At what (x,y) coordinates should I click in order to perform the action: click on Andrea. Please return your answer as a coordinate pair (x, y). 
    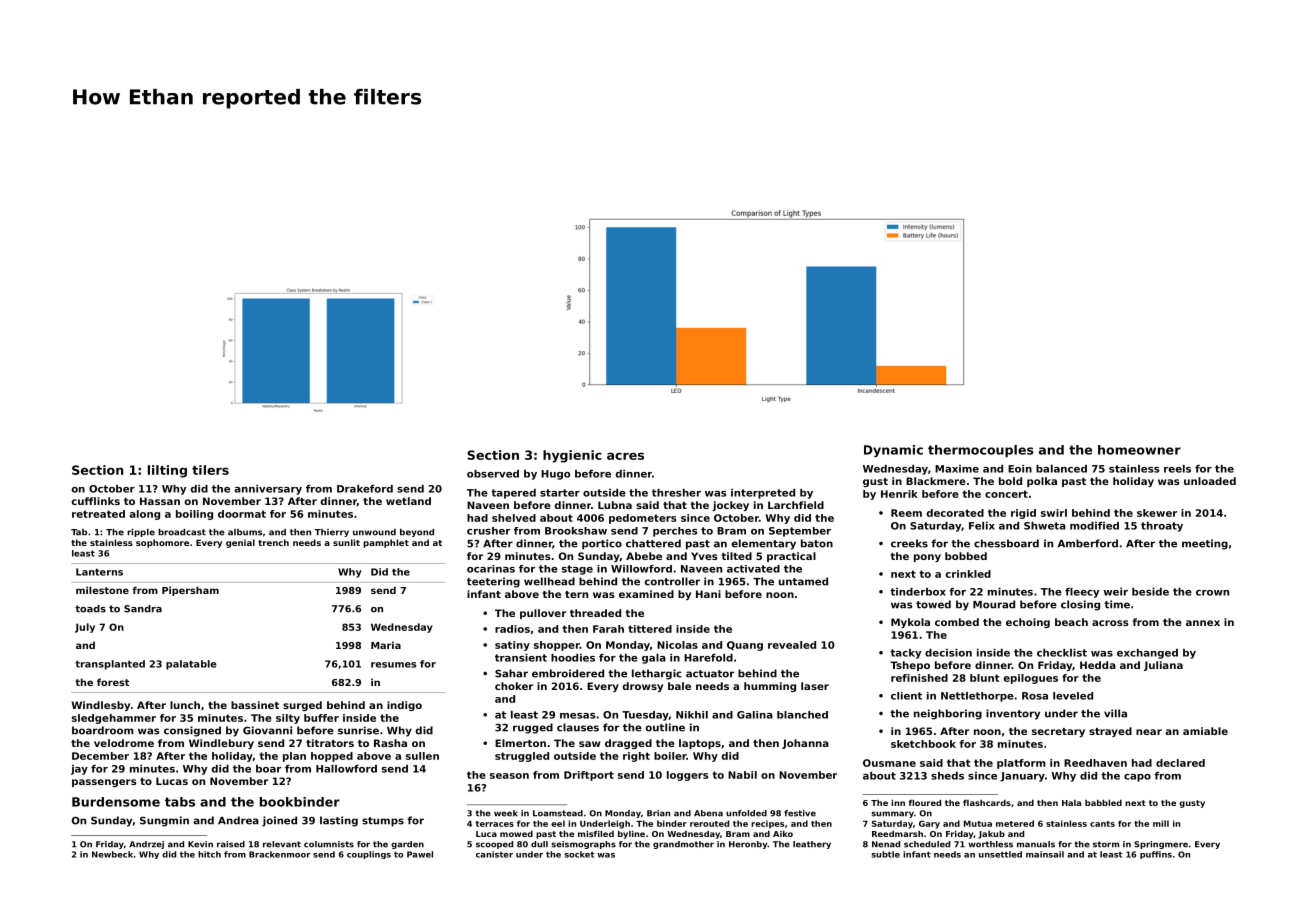
    Looking at the image, I should click on (238, 820).
